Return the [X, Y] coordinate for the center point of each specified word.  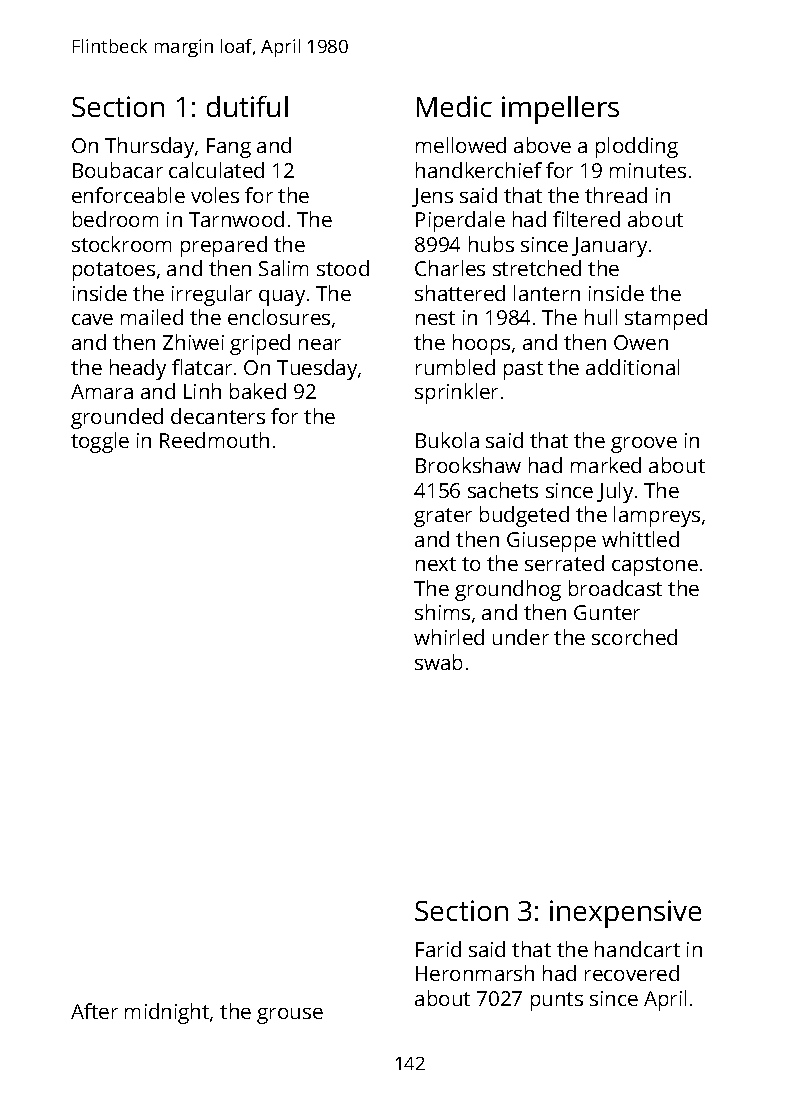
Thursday [149, 147]
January [609, 247]
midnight [167, 1013]
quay [282, 298]
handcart [637, 949]
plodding [637, 147]
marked [606, 465]
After [94, 1011]
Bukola [447, 440]
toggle [100, 442]
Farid [438, 949]
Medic [454, 106]
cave [92, 319]
